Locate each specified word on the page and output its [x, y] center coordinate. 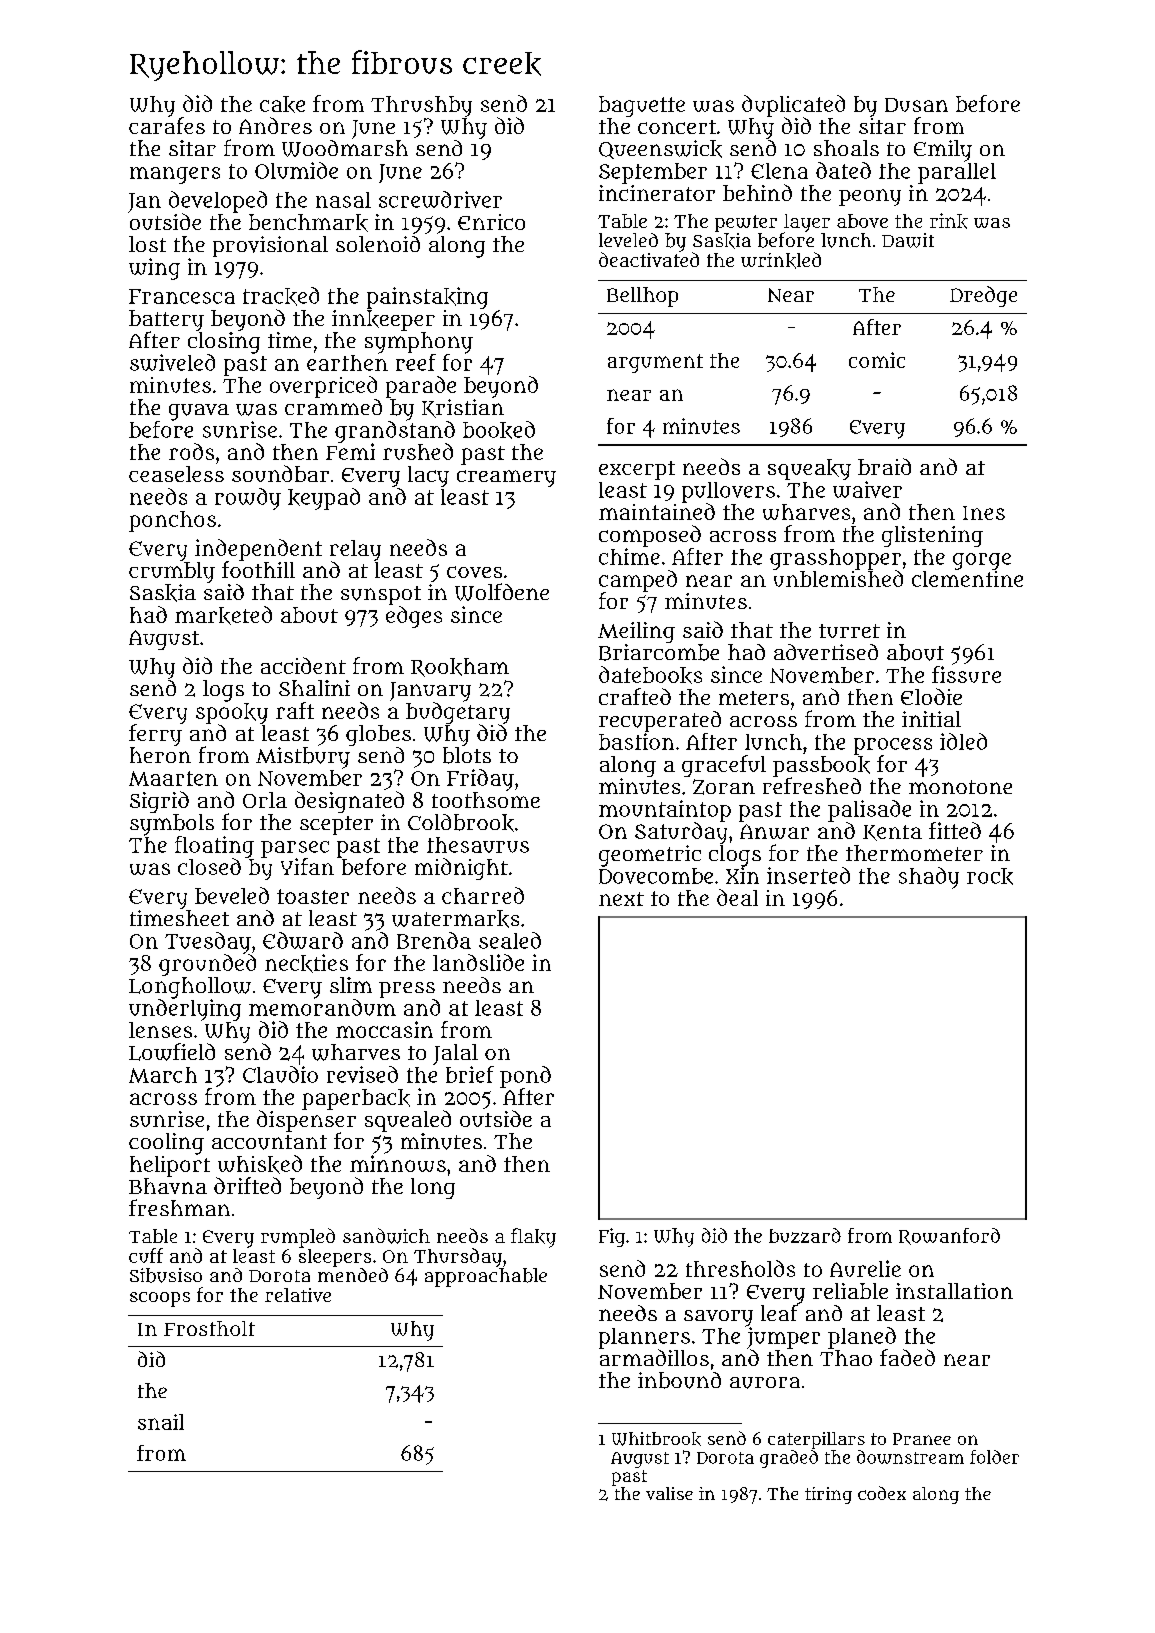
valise [669, 1493]
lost [147, 244]
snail [161, 1422]
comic [877, 360]
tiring [828, 1495]
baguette [642, 106]
